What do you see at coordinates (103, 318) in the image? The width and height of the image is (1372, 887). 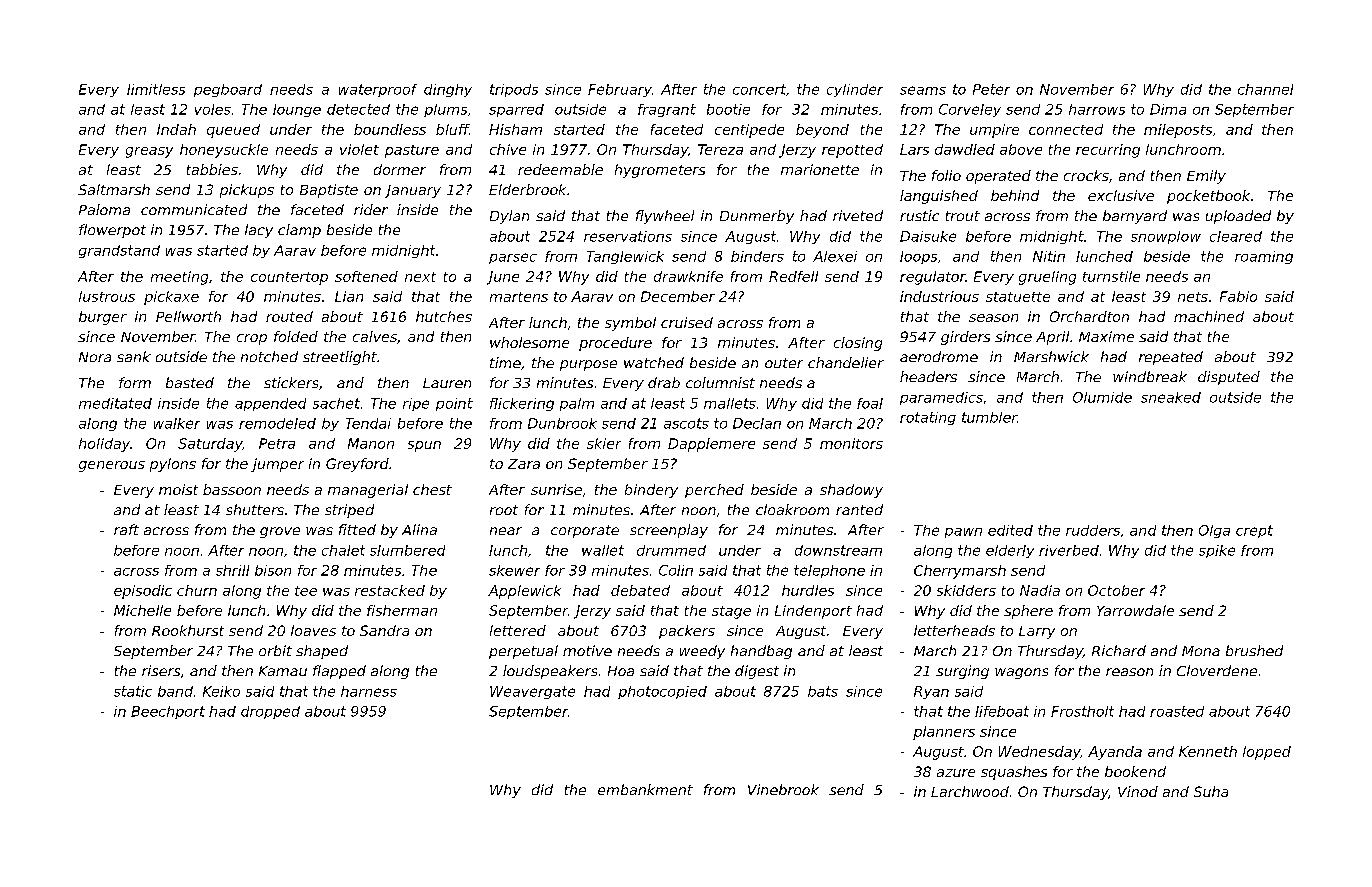 I see `burger` at bounding box center [103, 318].
